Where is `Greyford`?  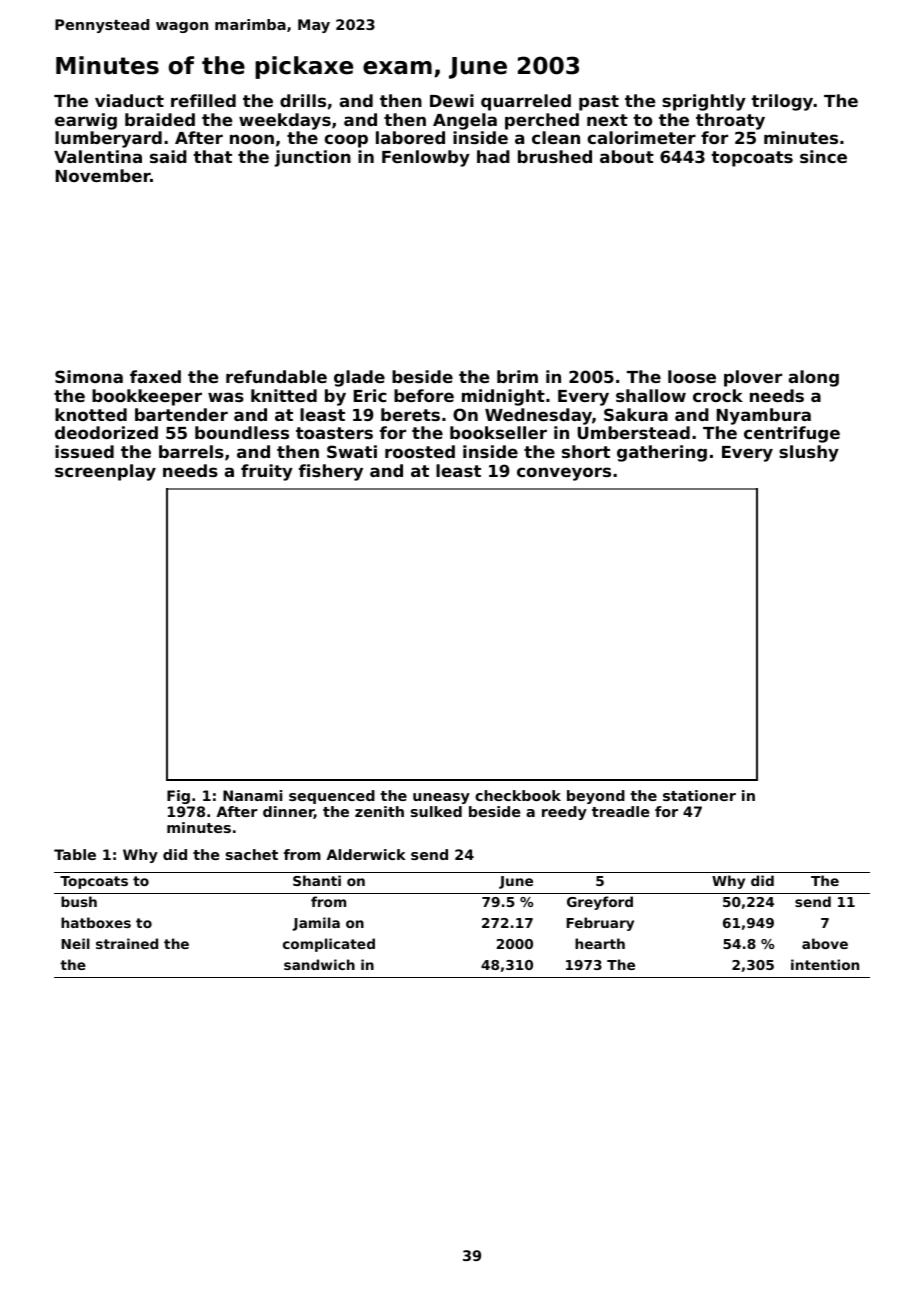 Greyford is located at coordinates (600, 903).
